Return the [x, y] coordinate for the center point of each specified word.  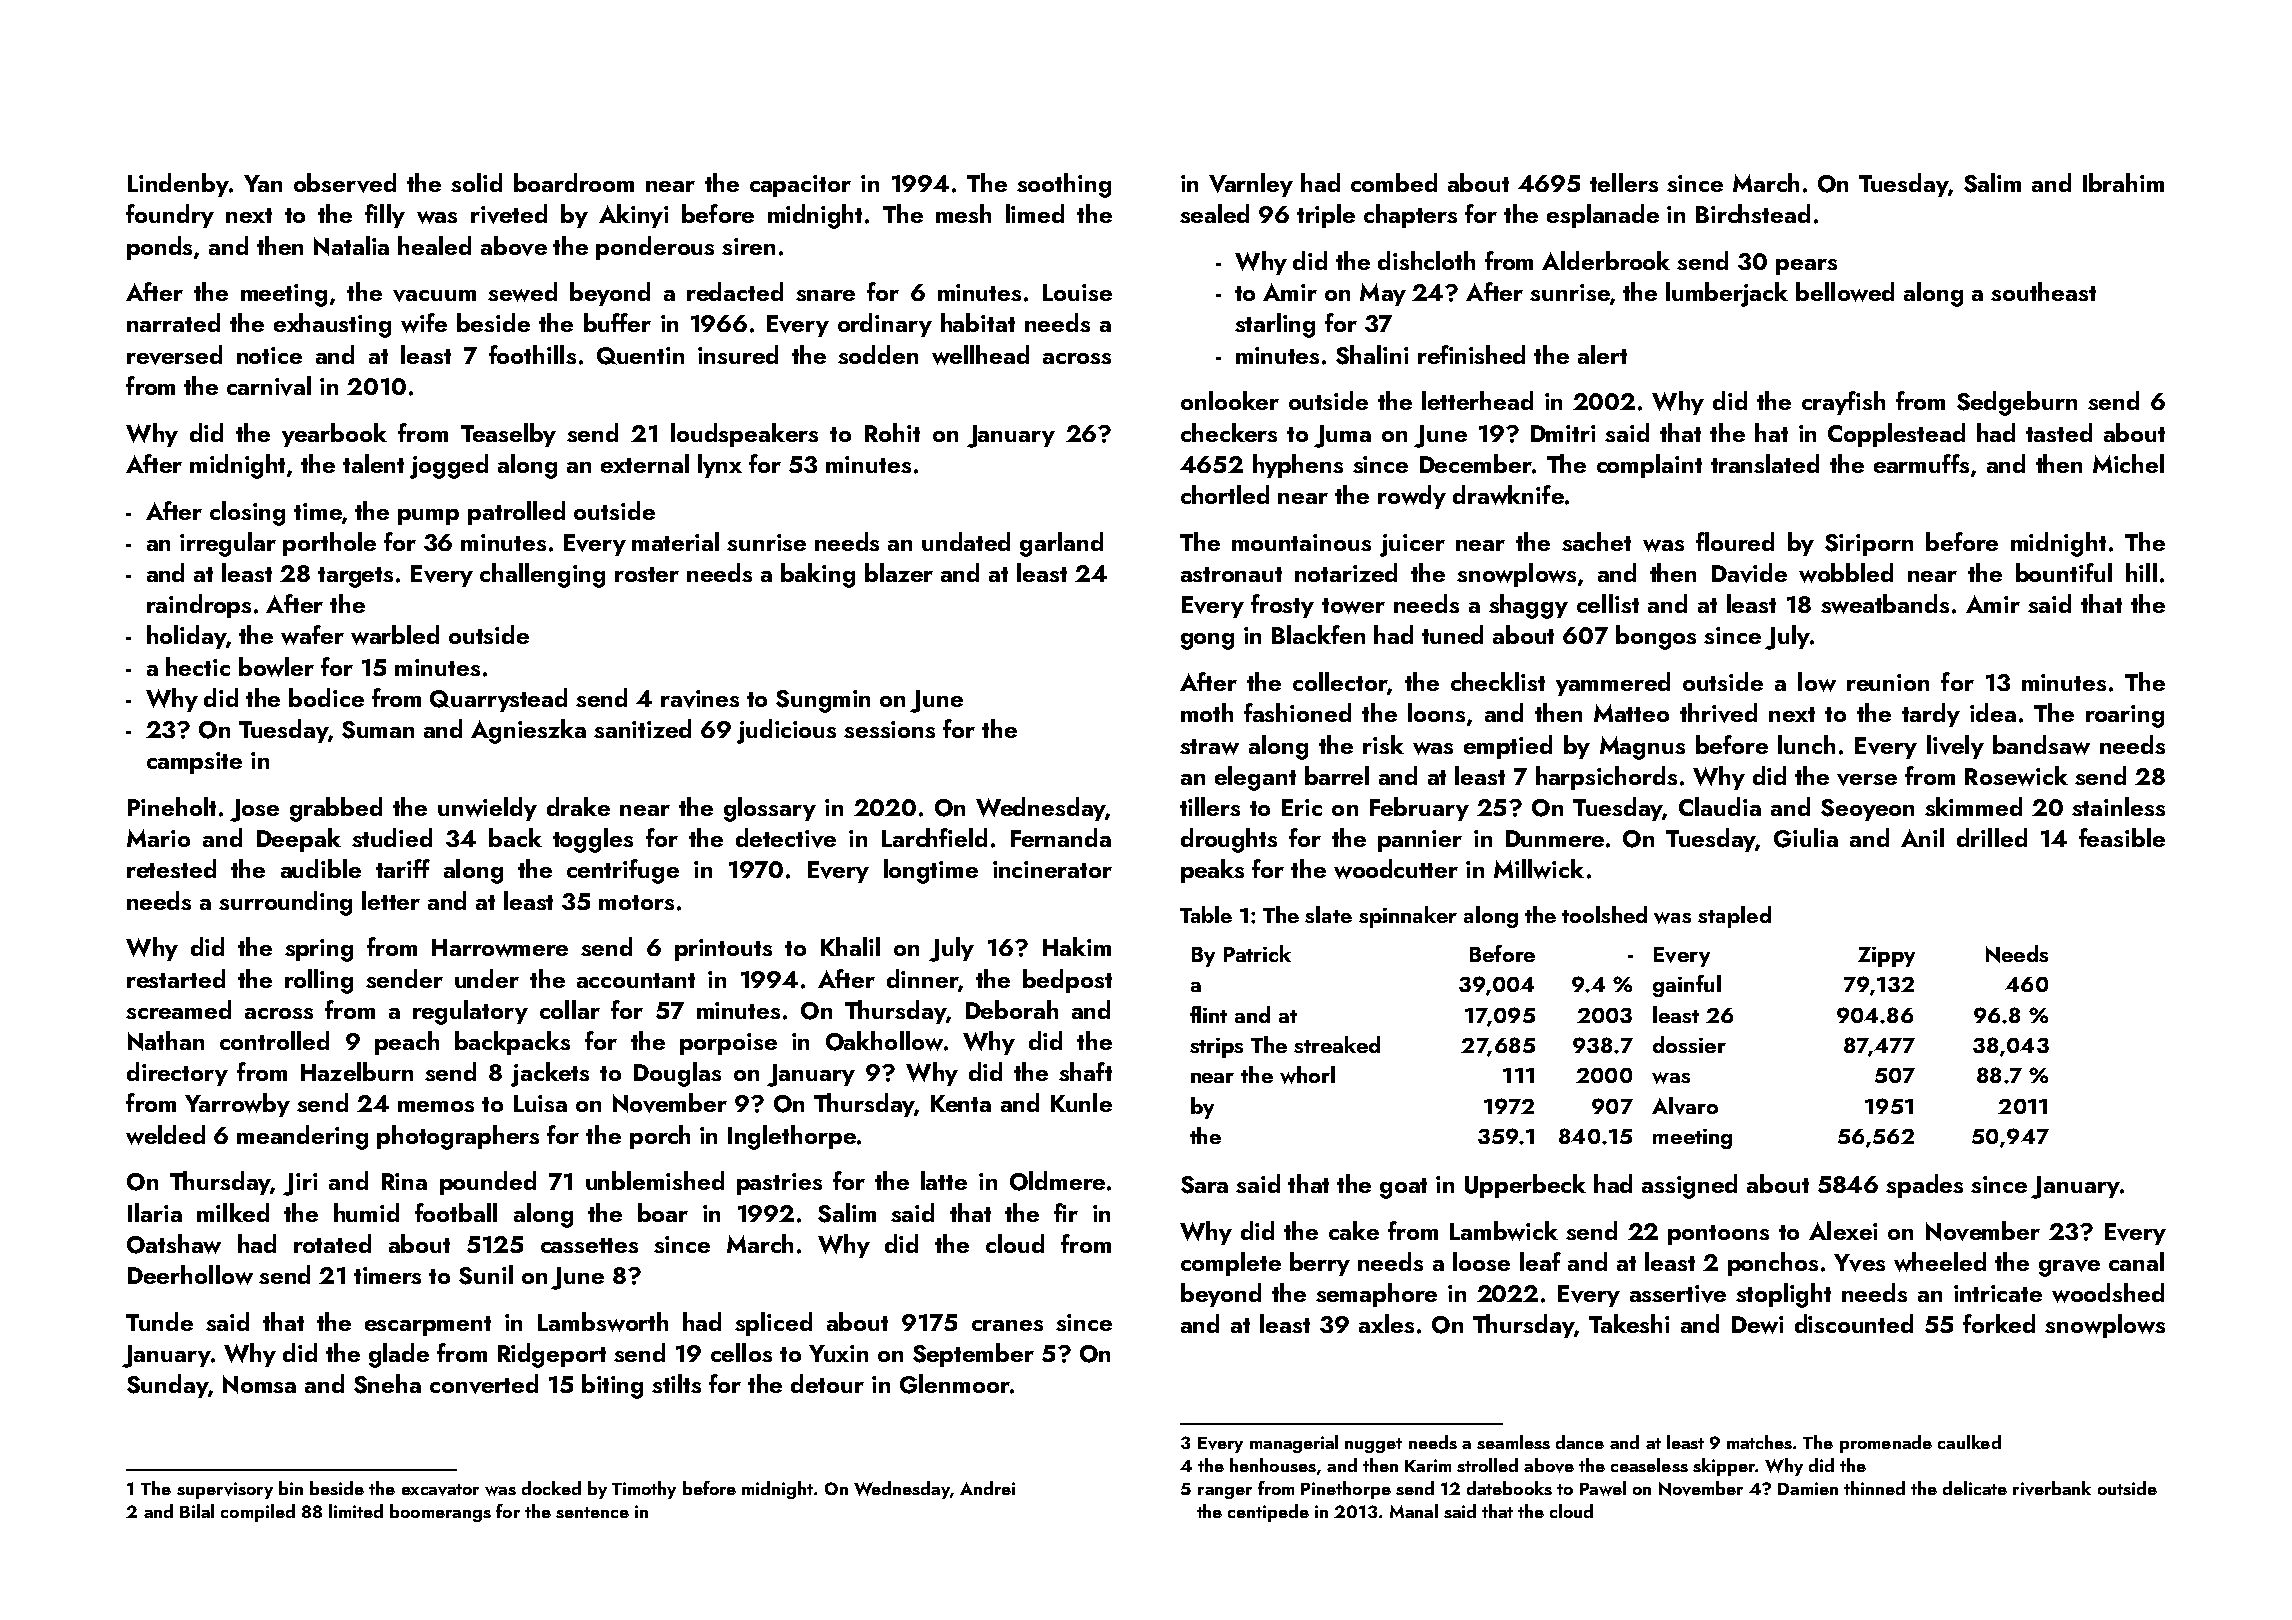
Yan [263, 183]
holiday [186, 637]
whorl [1307, 1075]
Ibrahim [2123, 182]
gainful [1687, 986]
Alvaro [1685, 1106]
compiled [258, 1513]
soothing [1064, 185]
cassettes [589, 1245]
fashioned [1297, 712]
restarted [176, 978]
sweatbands [1885, 604]
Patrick [1257, 953]
